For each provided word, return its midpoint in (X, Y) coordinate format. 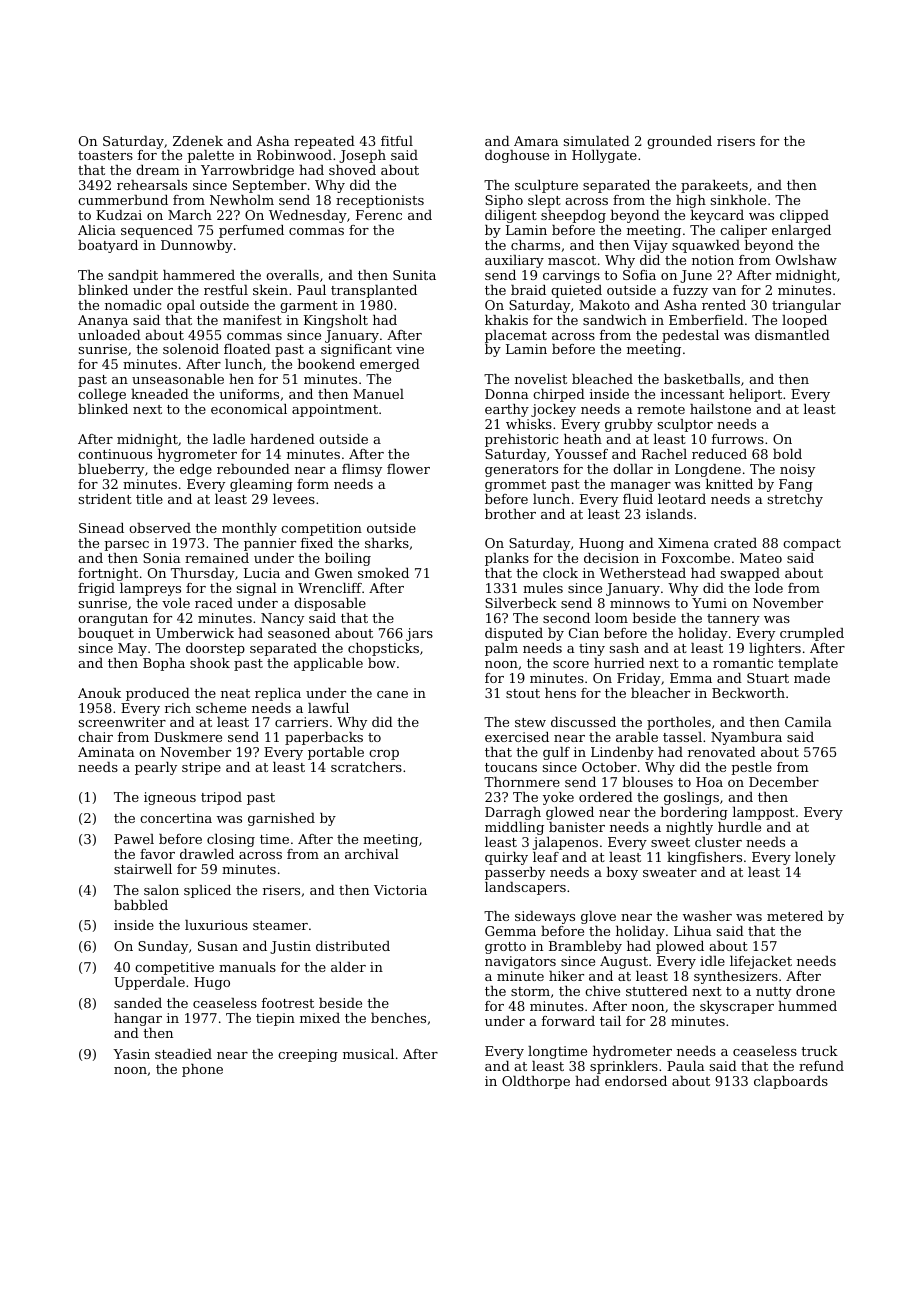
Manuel (378, 394)
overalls (292, 275)
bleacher (660, 693)
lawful (328, 708)
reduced (719, 454)
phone (202, 1070)
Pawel (134, 839)
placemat (516, 336)
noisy (797, 470)
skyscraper (737, 1007)
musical (368, 1054)
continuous (115, 454)
